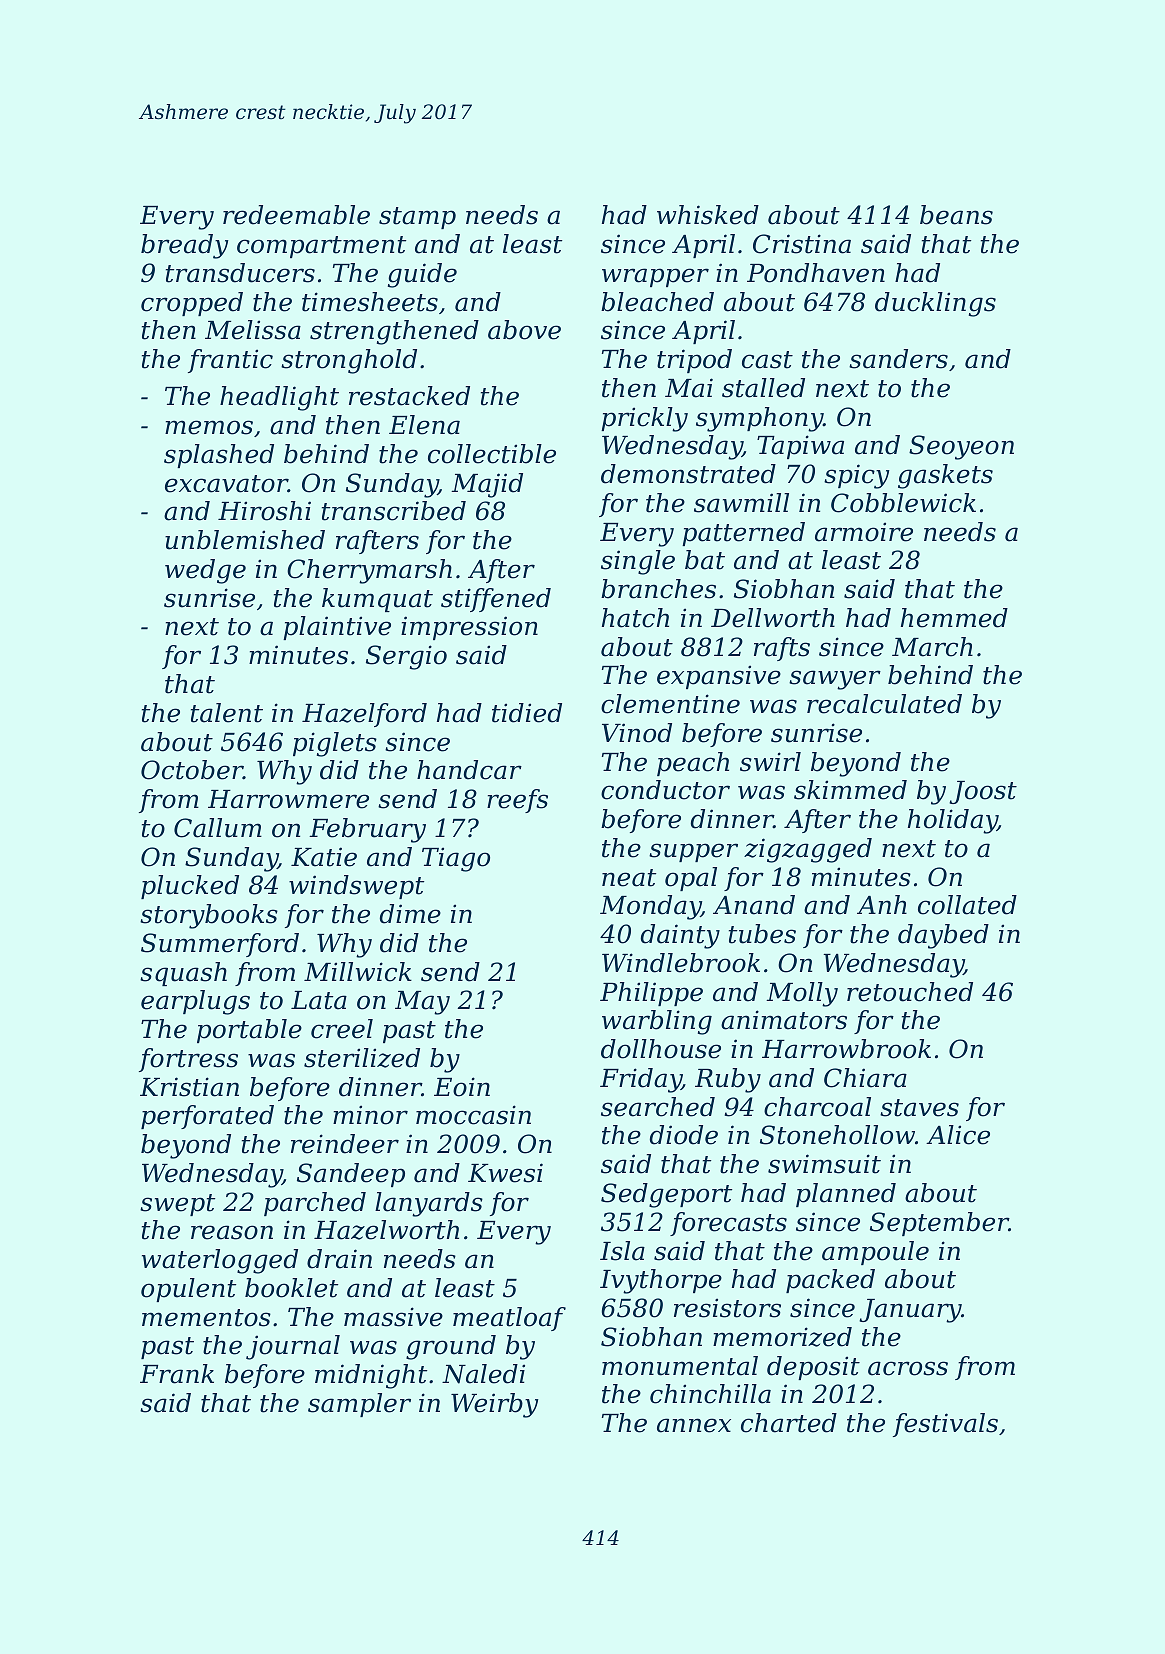  Describe the element at coordinates (339, 1259) in the document. I see `drain` at that location.
